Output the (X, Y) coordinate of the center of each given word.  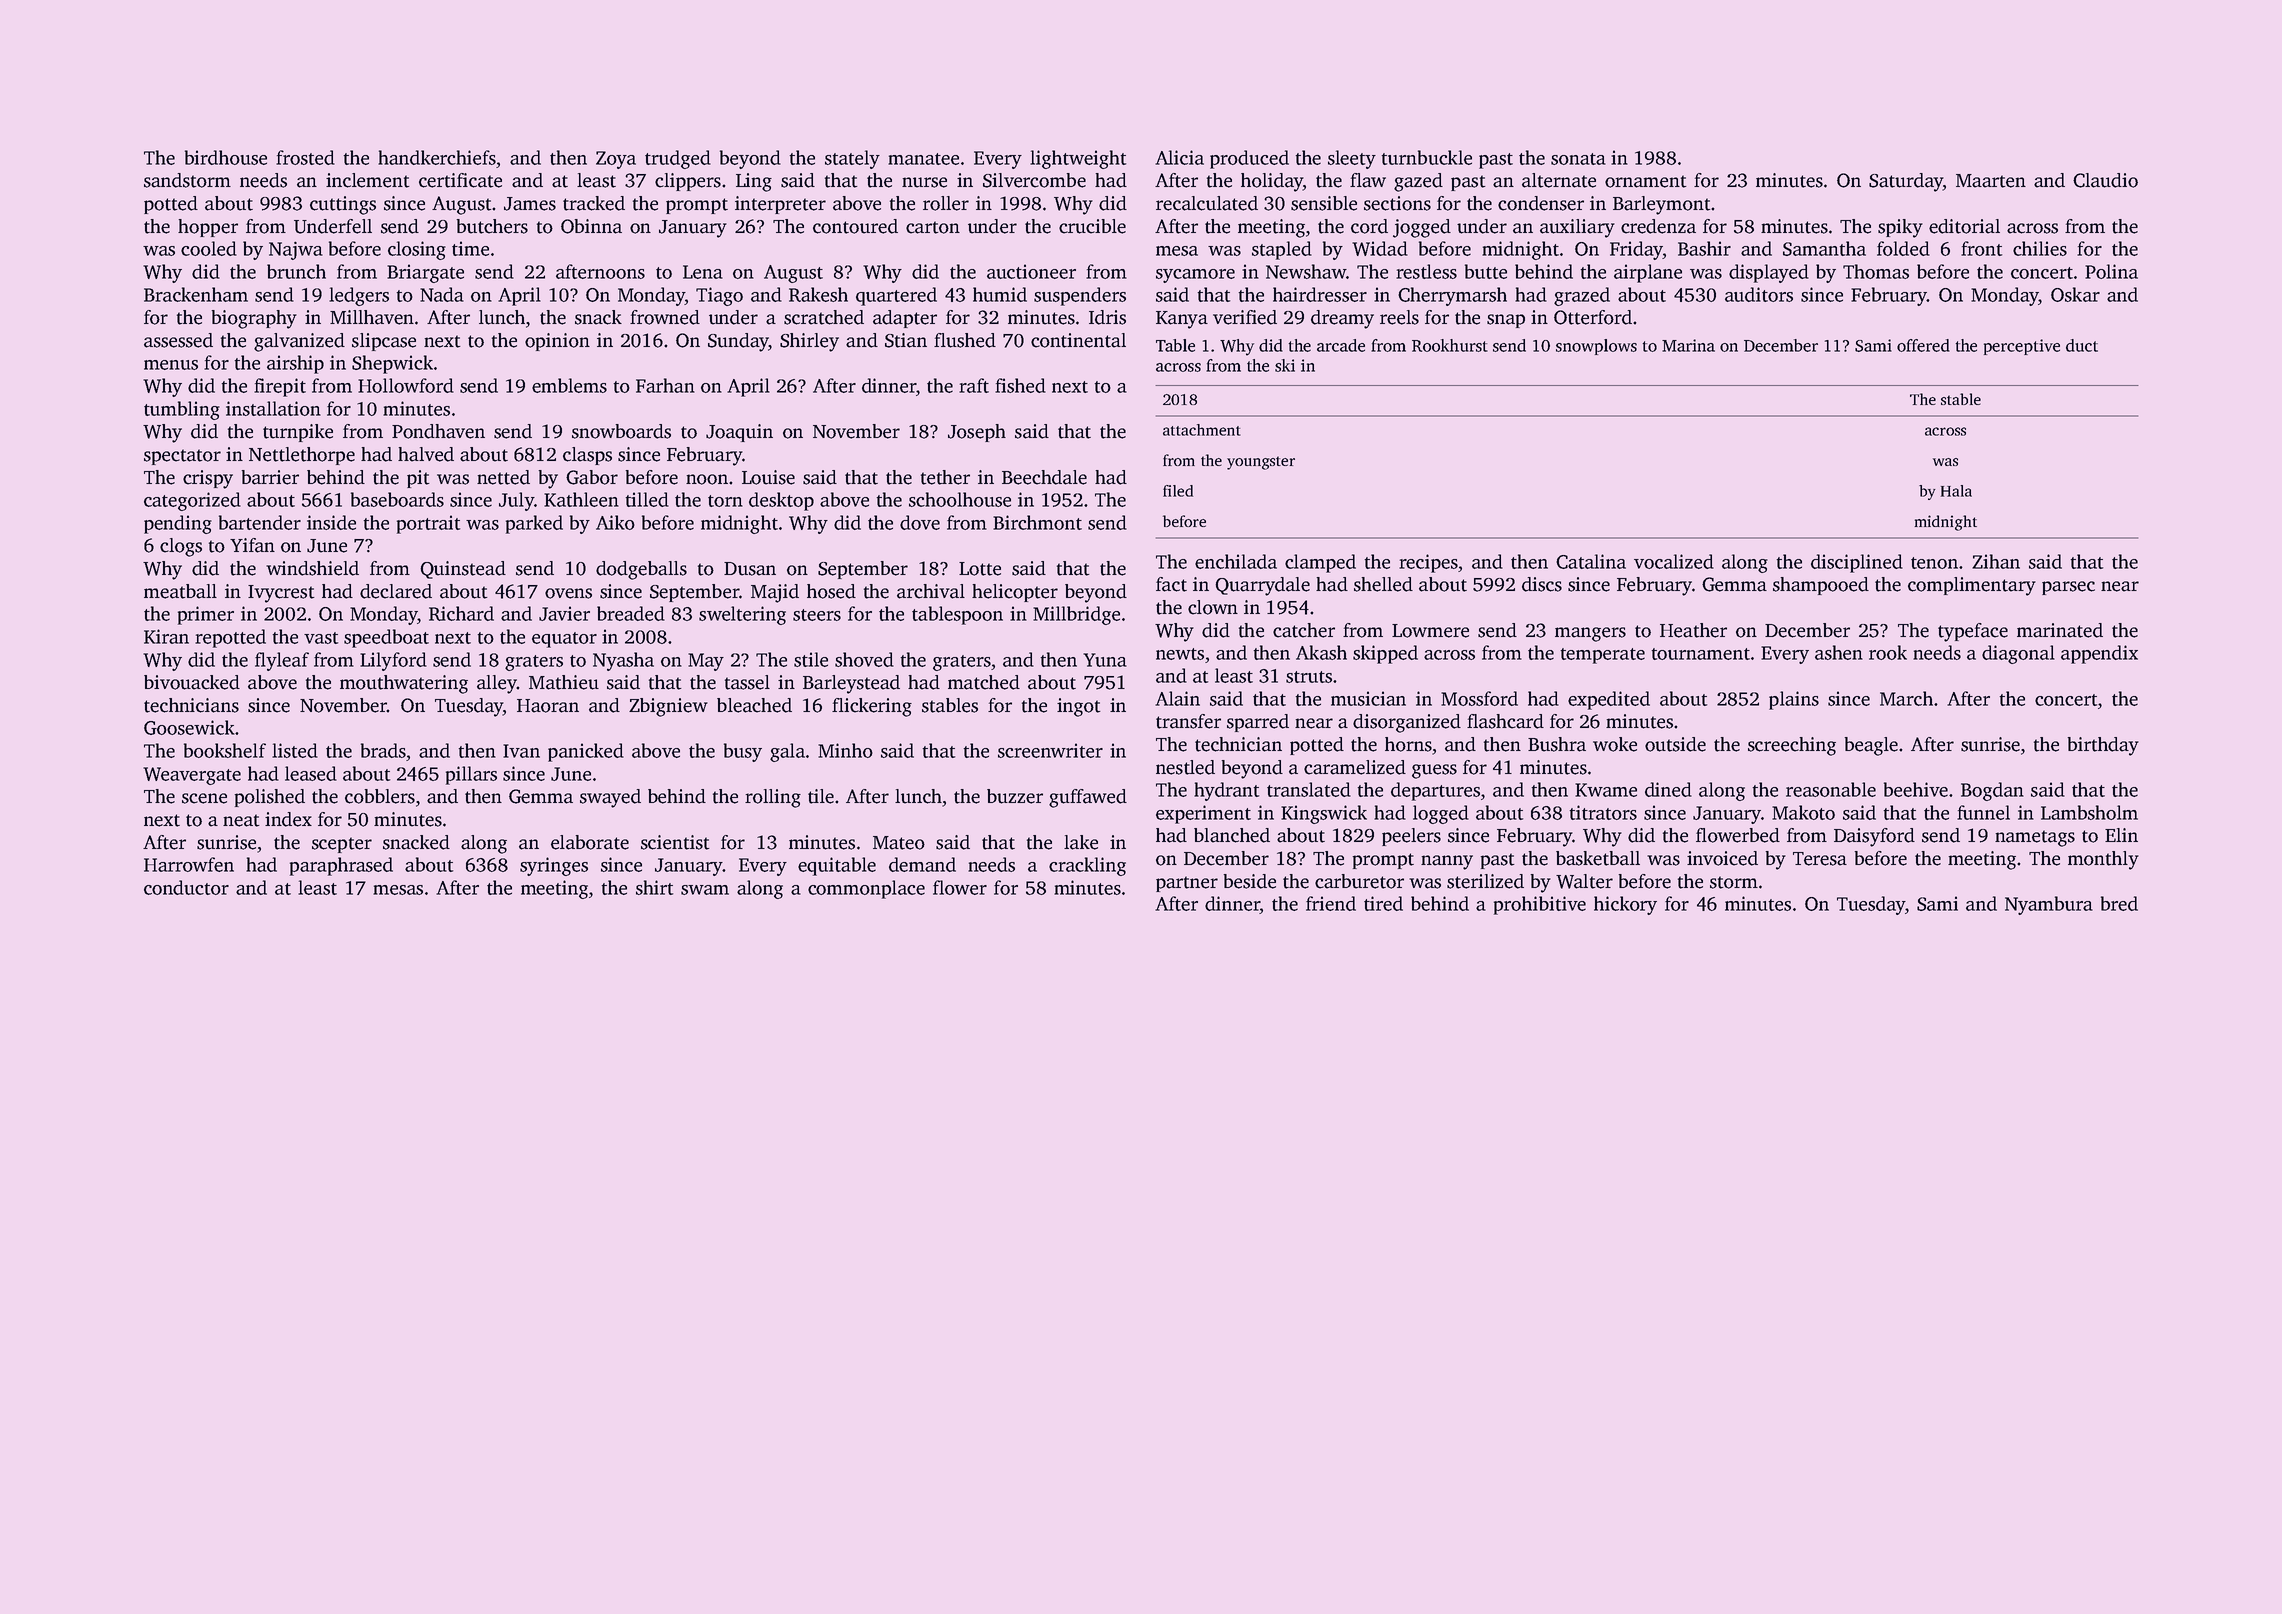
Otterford (1593, 317)
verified (1245, 317)
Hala (1956, 491)
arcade (1341, 345)
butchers (492, 226)
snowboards (621, 431)
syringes (554, 866)
